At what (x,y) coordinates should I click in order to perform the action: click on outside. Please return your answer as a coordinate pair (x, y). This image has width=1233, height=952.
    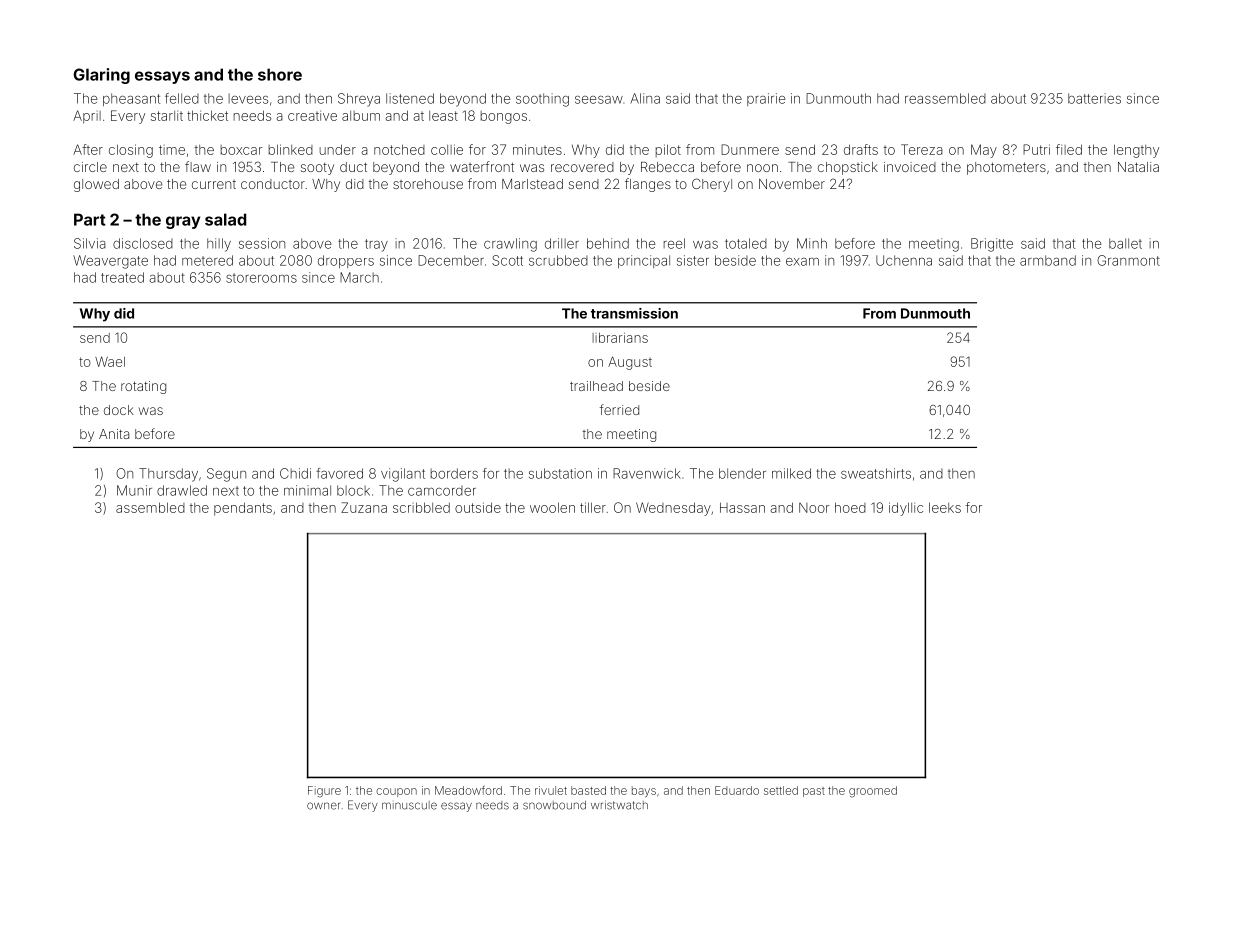
    Looking at the image, I should click on (478, 507).
